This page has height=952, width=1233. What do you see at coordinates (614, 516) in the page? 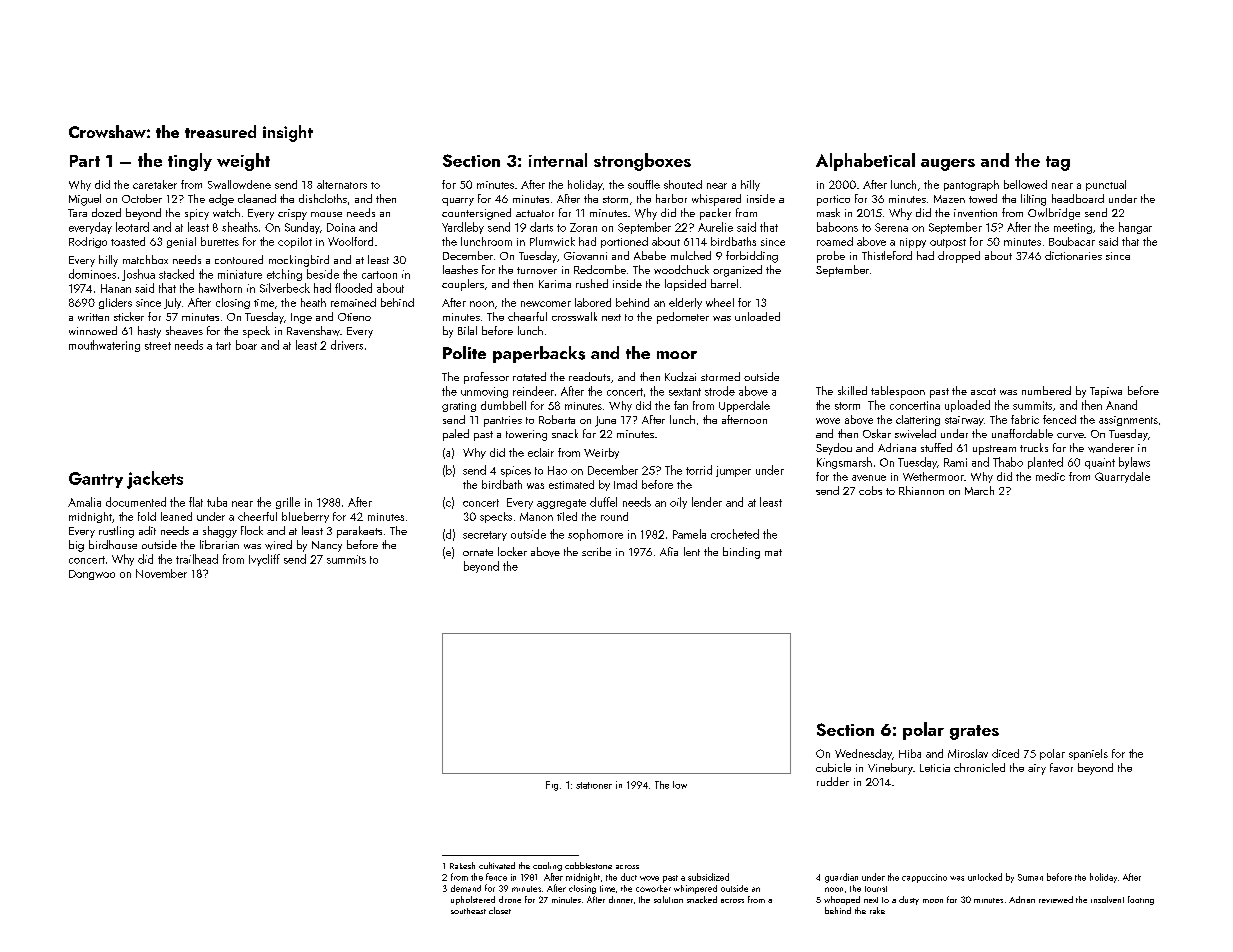
I see `round` at bounding box center [614, 516].
